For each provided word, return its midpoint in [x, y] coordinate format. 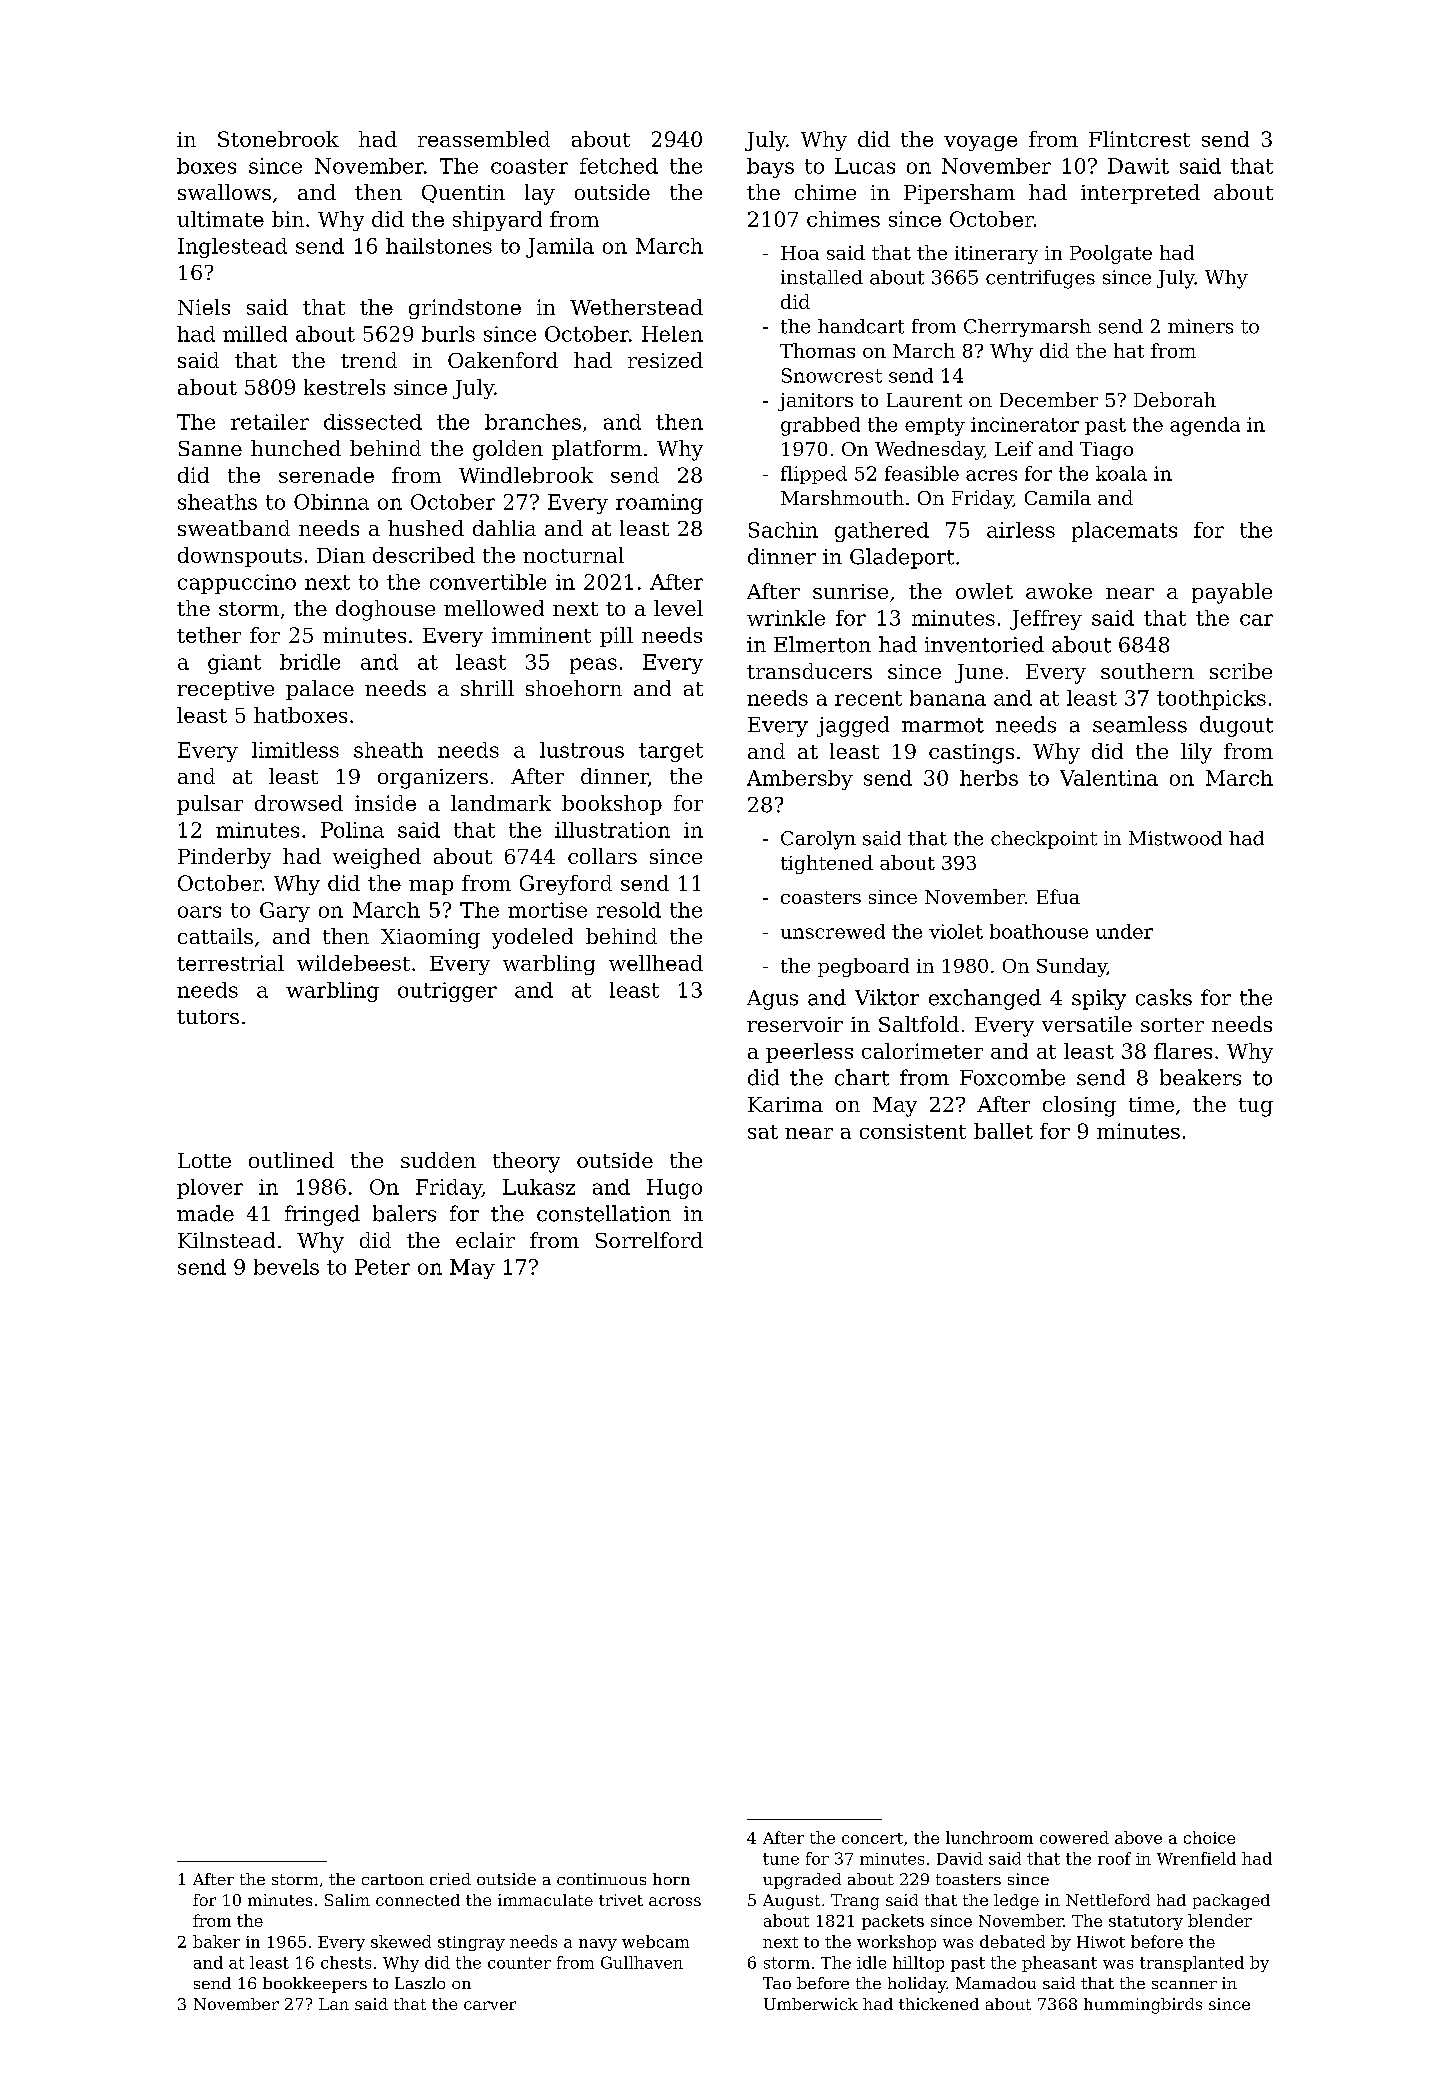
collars [602, 856]
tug [1256, 1107]
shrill [487, 688]
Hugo [674, 1189]
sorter [1172, 1025]
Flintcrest [1139, 139]
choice [1209, 1837]
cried [450, 1879]
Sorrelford [649, 1240]
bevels [286, 1267]
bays [770, 168]
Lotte [204, 1160]
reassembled [484, 139]
